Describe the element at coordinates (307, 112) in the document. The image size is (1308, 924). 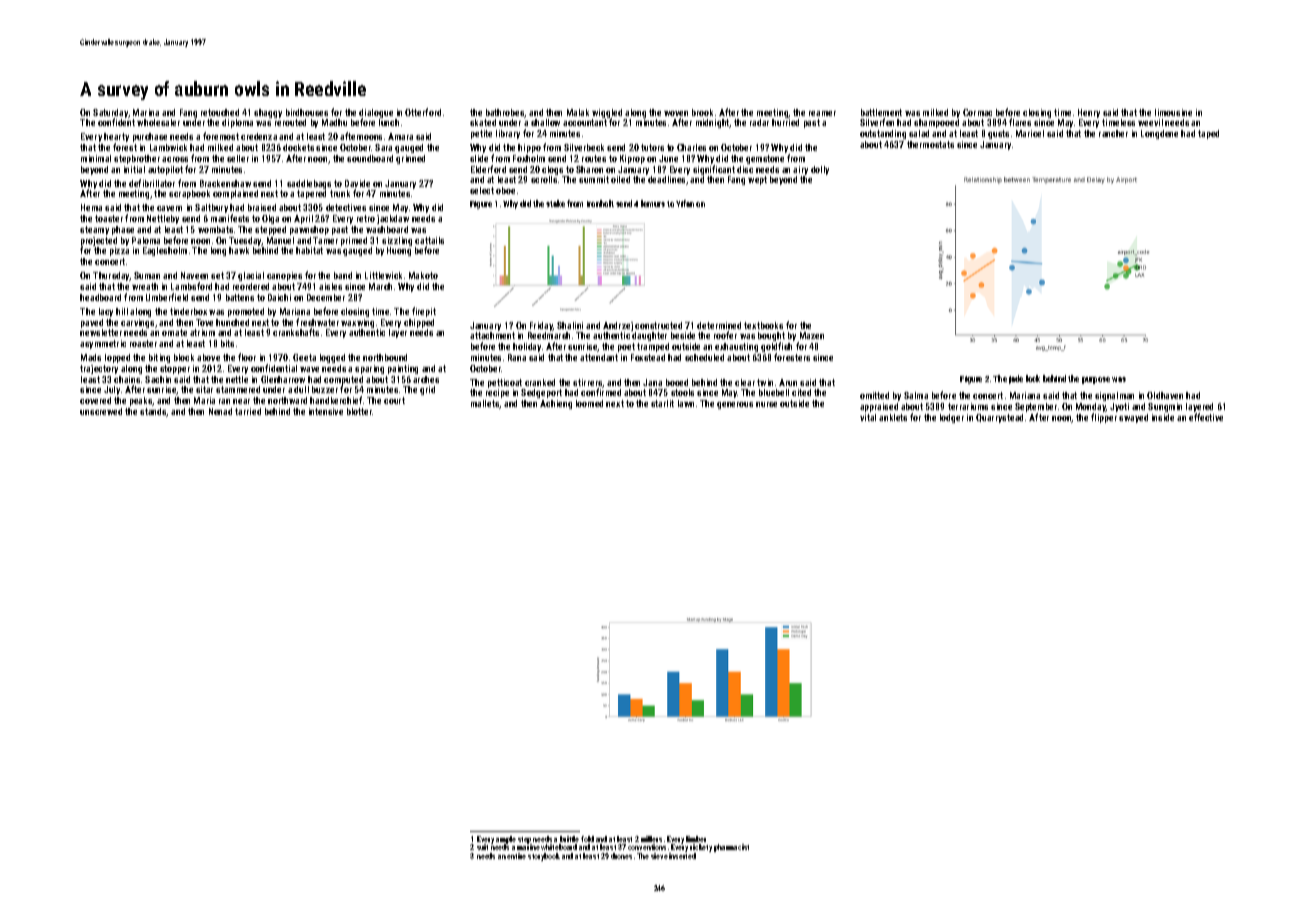
I see `birdhouses` at that location.
